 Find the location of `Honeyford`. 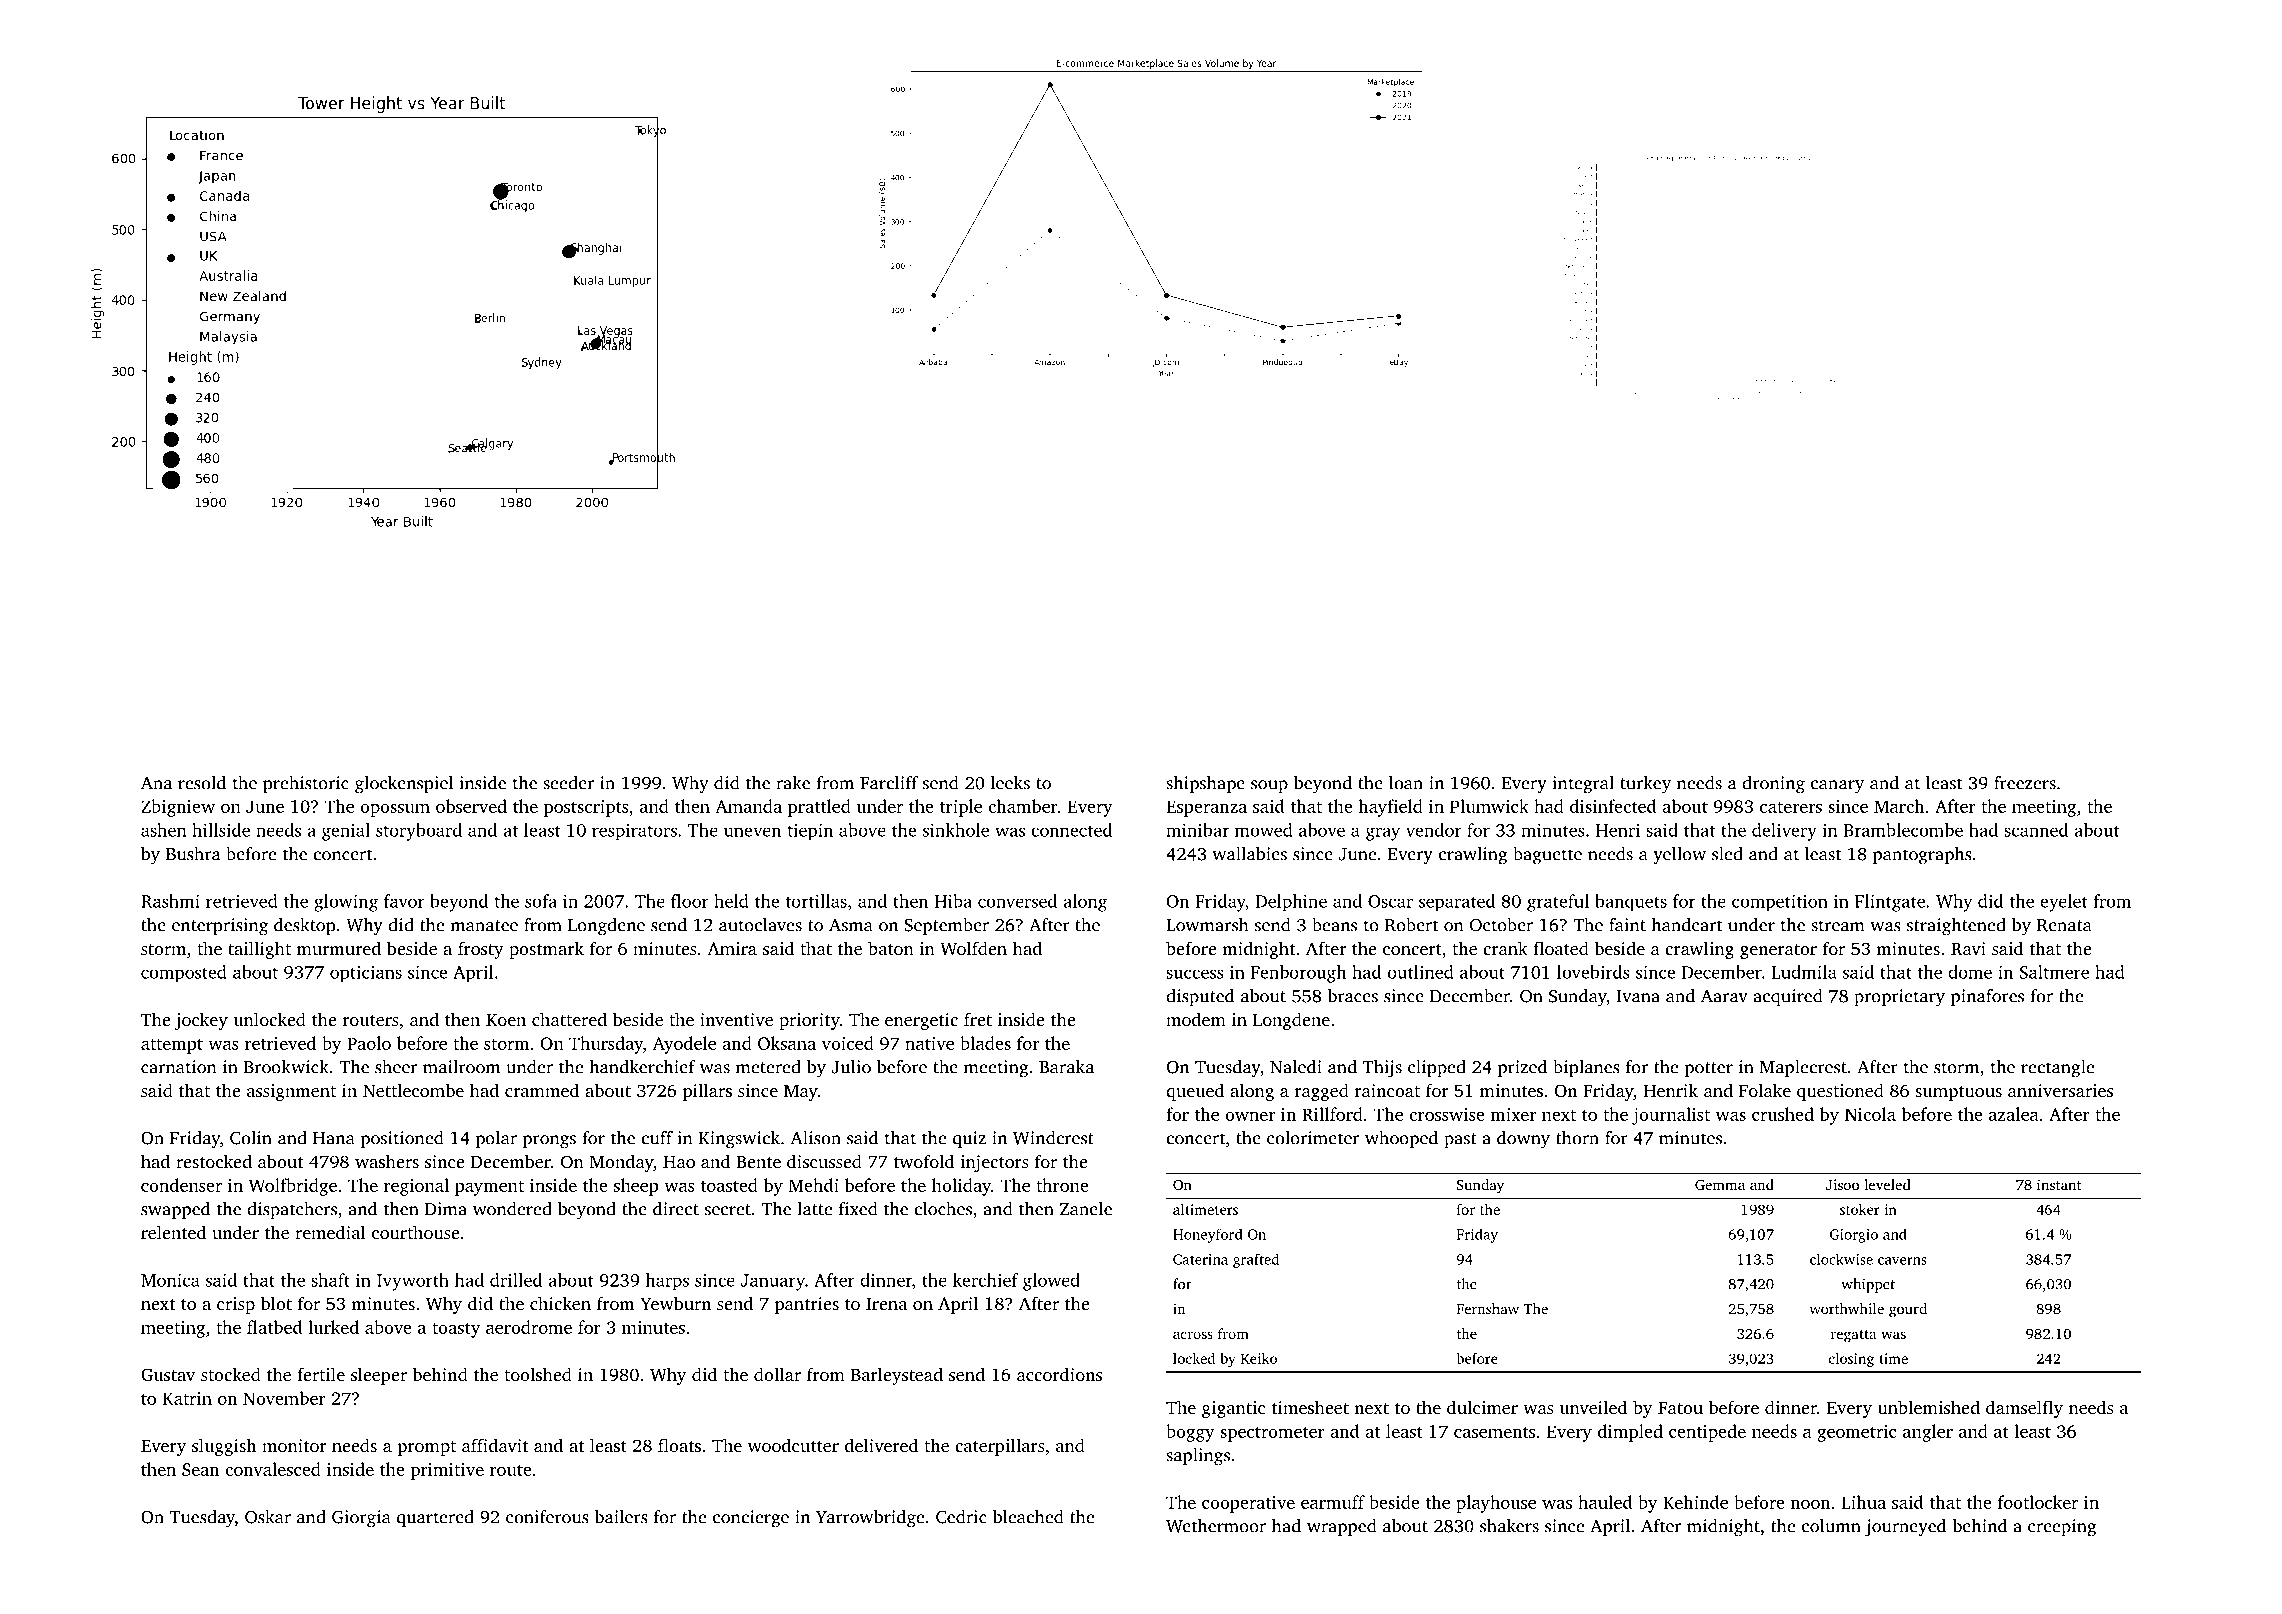

Honeyford is located at coordinates (1208, 1236).
